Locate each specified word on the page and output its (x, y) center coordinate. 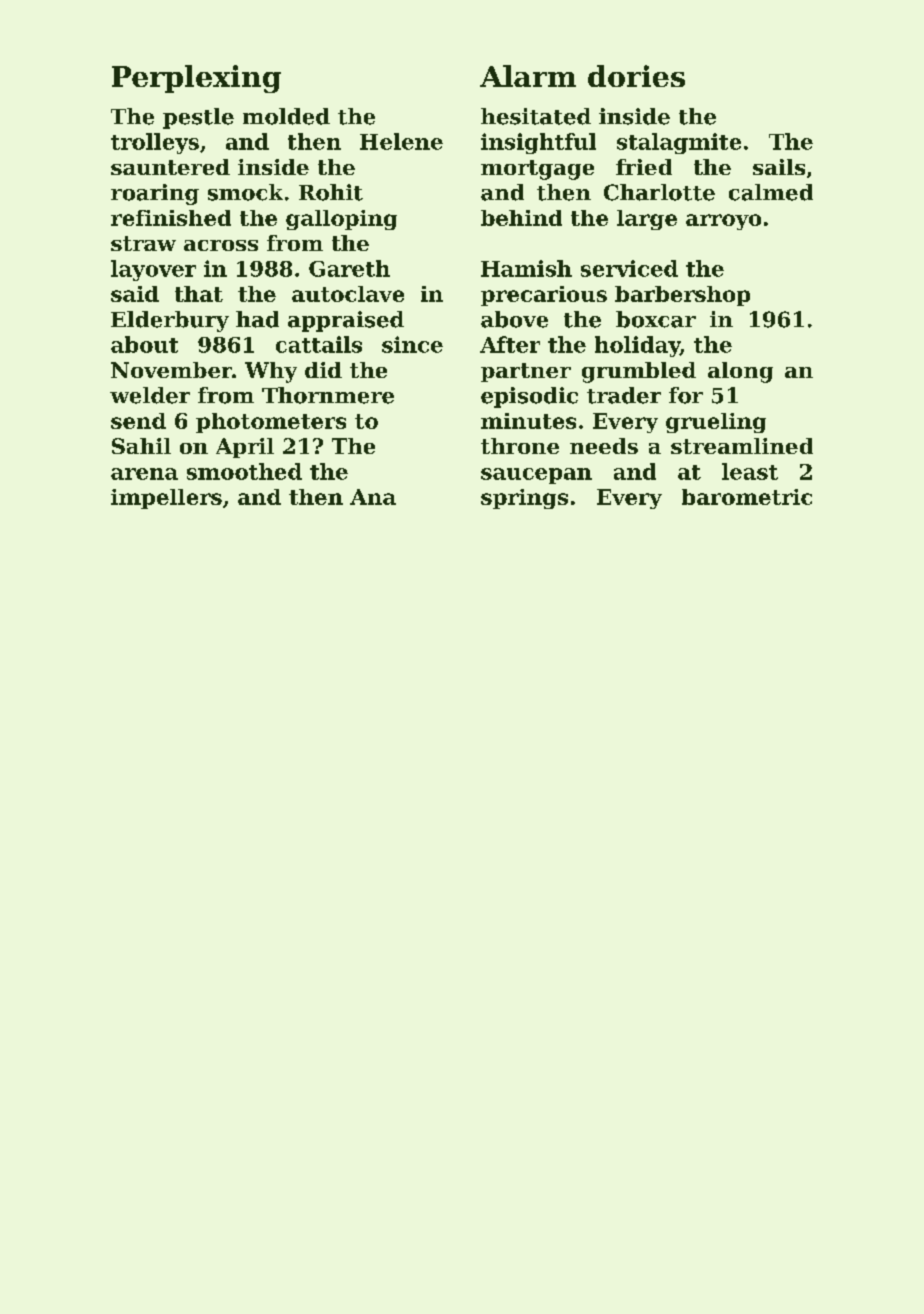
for (686, 395)
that (199, 294)
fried (644, 167)
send (138, 421)
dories (636, 76)
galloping (341, 220)
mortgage (537, 170)
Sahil (141, 446)
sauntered (170, 167)
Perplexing (196, 79)
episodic (529, 397)
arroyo (723, 222)
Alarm (528, 76)
